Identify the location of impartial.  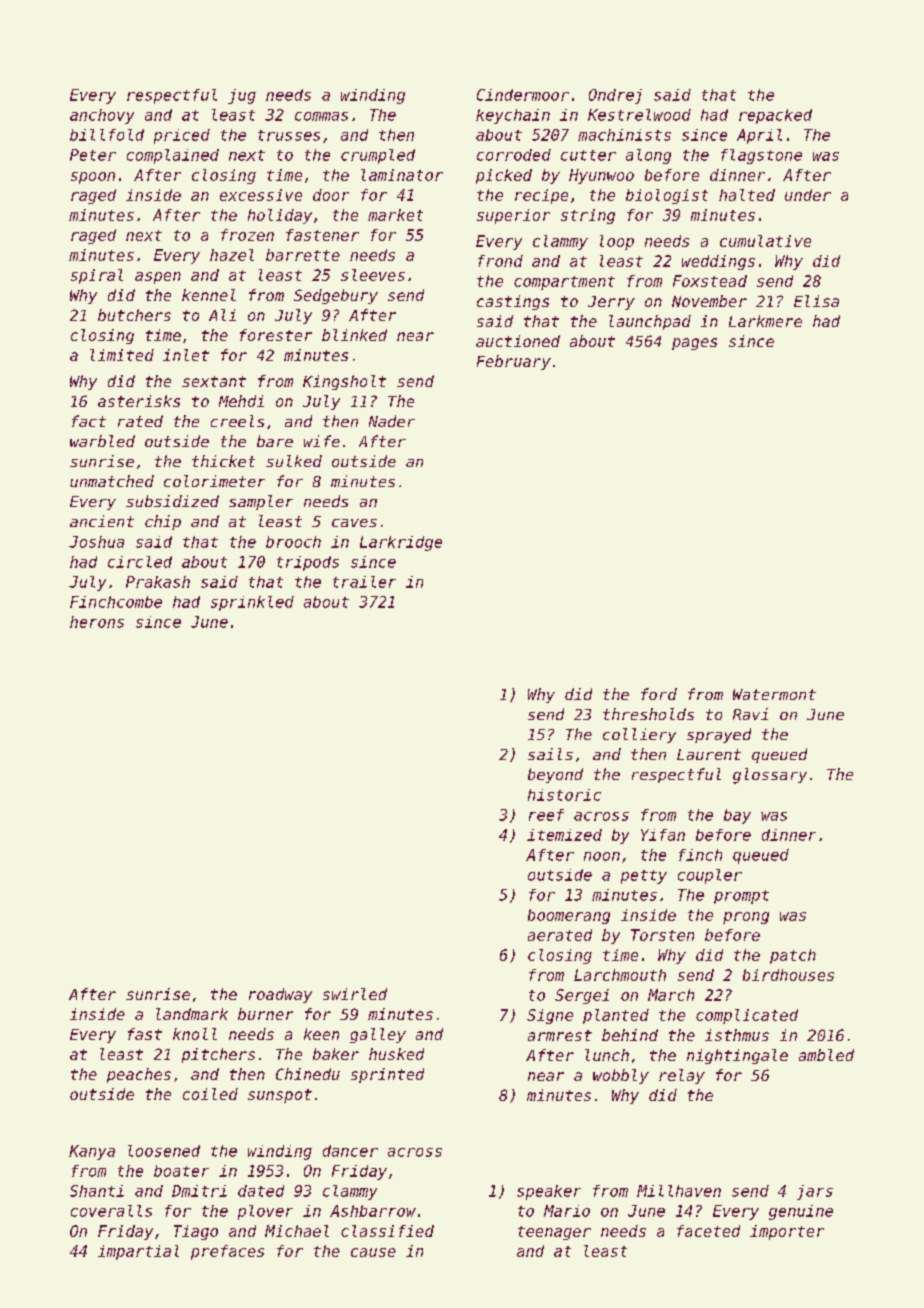
(138, 1252).
